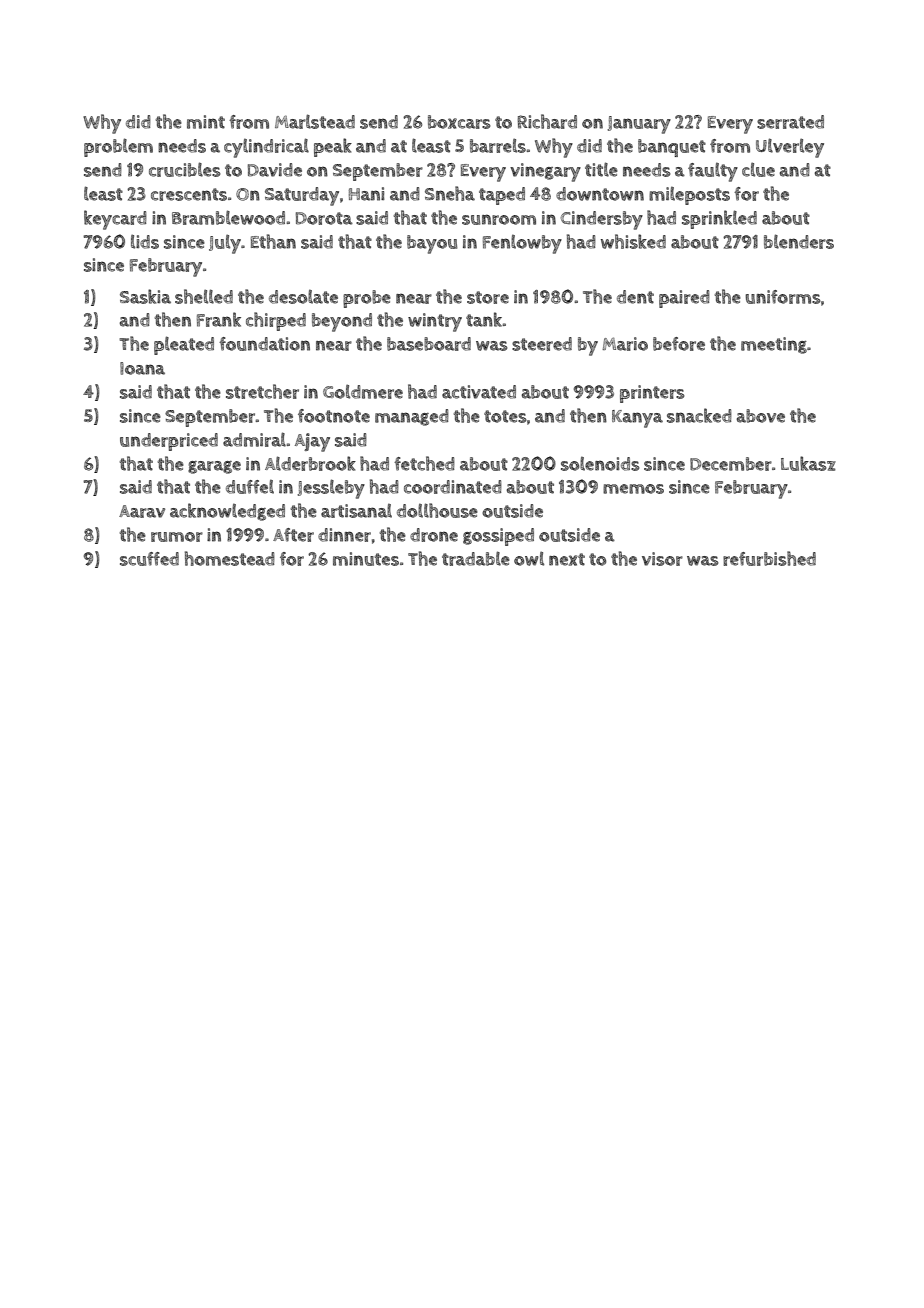  What do you see at coordinates (315, 121) in the screenshot?
I see `Marlstead` at bounding box center [315, 121].
